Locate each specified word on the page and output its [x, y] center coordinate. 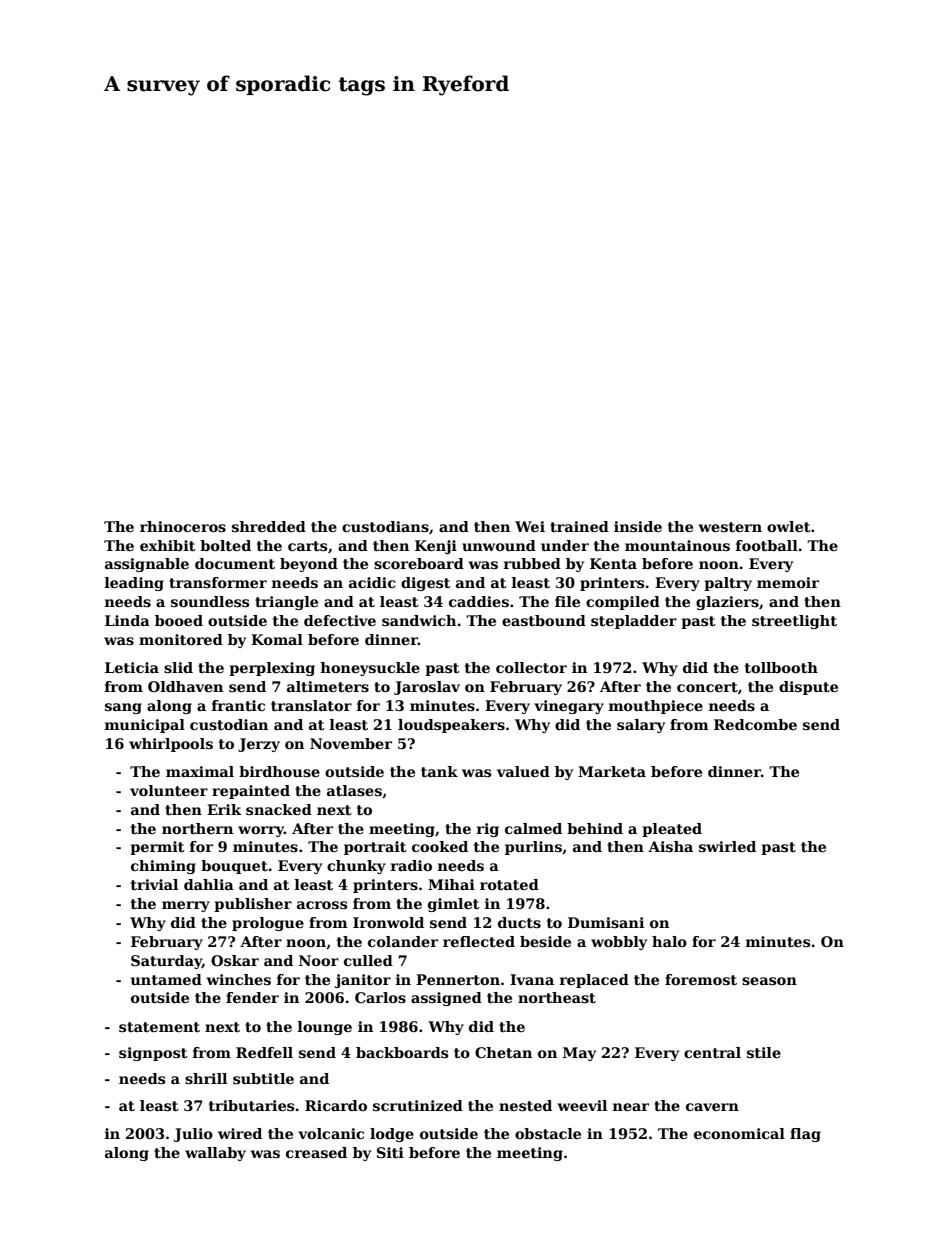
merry [186, 906]
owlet [789, 526]
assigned [446, 999]
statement [159, 1027]
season [769, 981]
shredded [269, 526]
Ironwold [388, 922]
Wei [530, 526]
